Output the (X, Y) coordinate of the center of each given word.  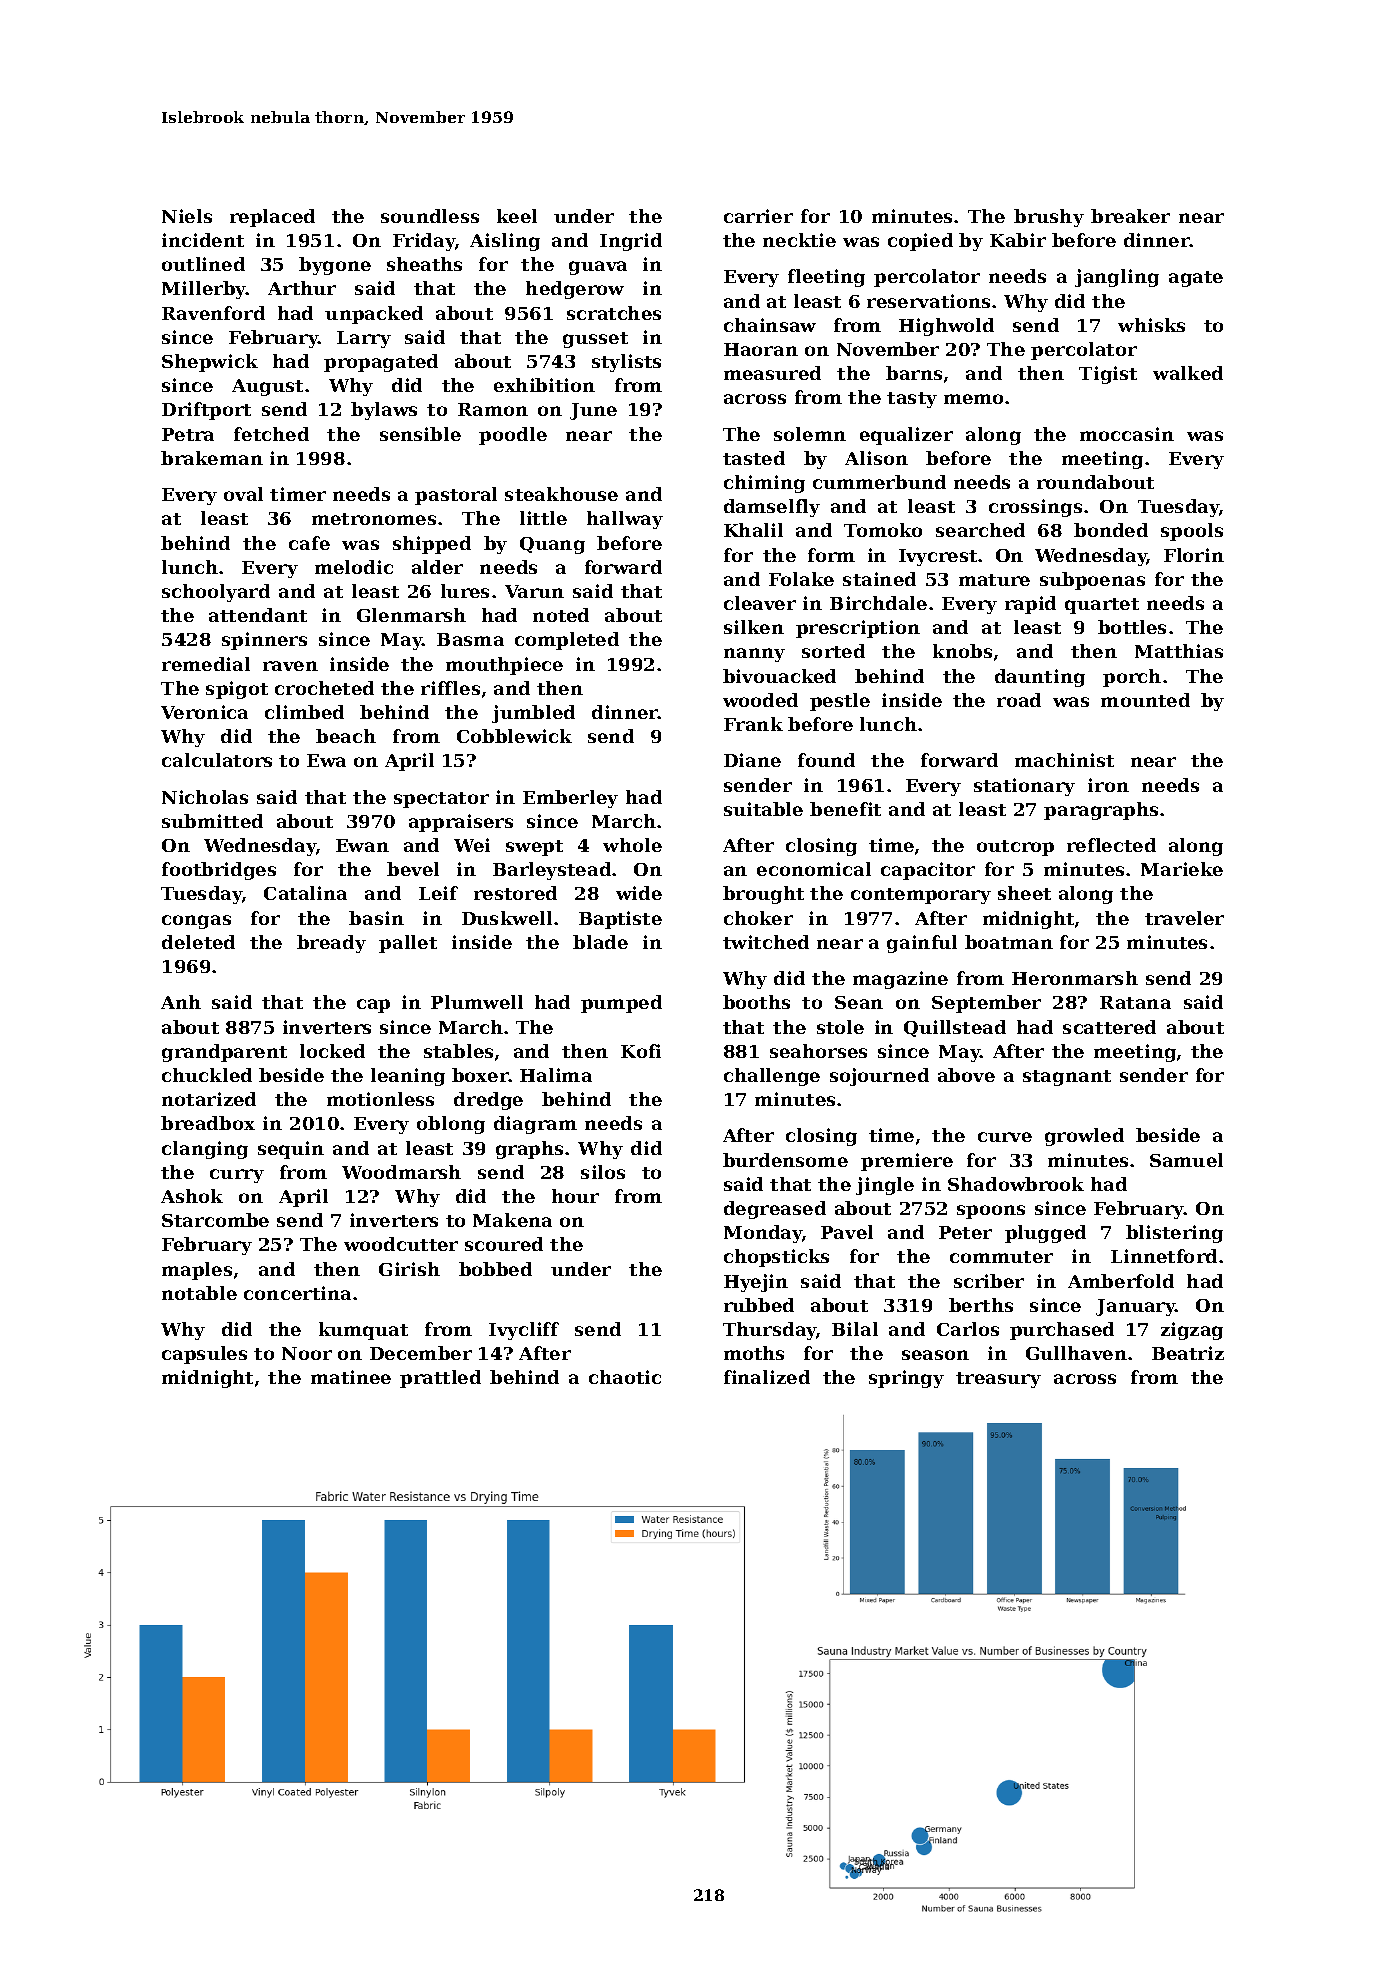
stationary (1024, 787)
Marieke (1182, 869)
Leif (438, 893)
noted (561, 615)
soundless (430, 216)
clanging (205, 1150)
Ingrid (631, 242)
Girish (409, 1269)
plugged (1045, 1234)
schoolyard (216, 593)
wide (639, 893)
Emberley (570, 799)
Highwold (946, 327)
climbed (304, 712)
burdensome (785, 1160)
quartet (1102, 606)
